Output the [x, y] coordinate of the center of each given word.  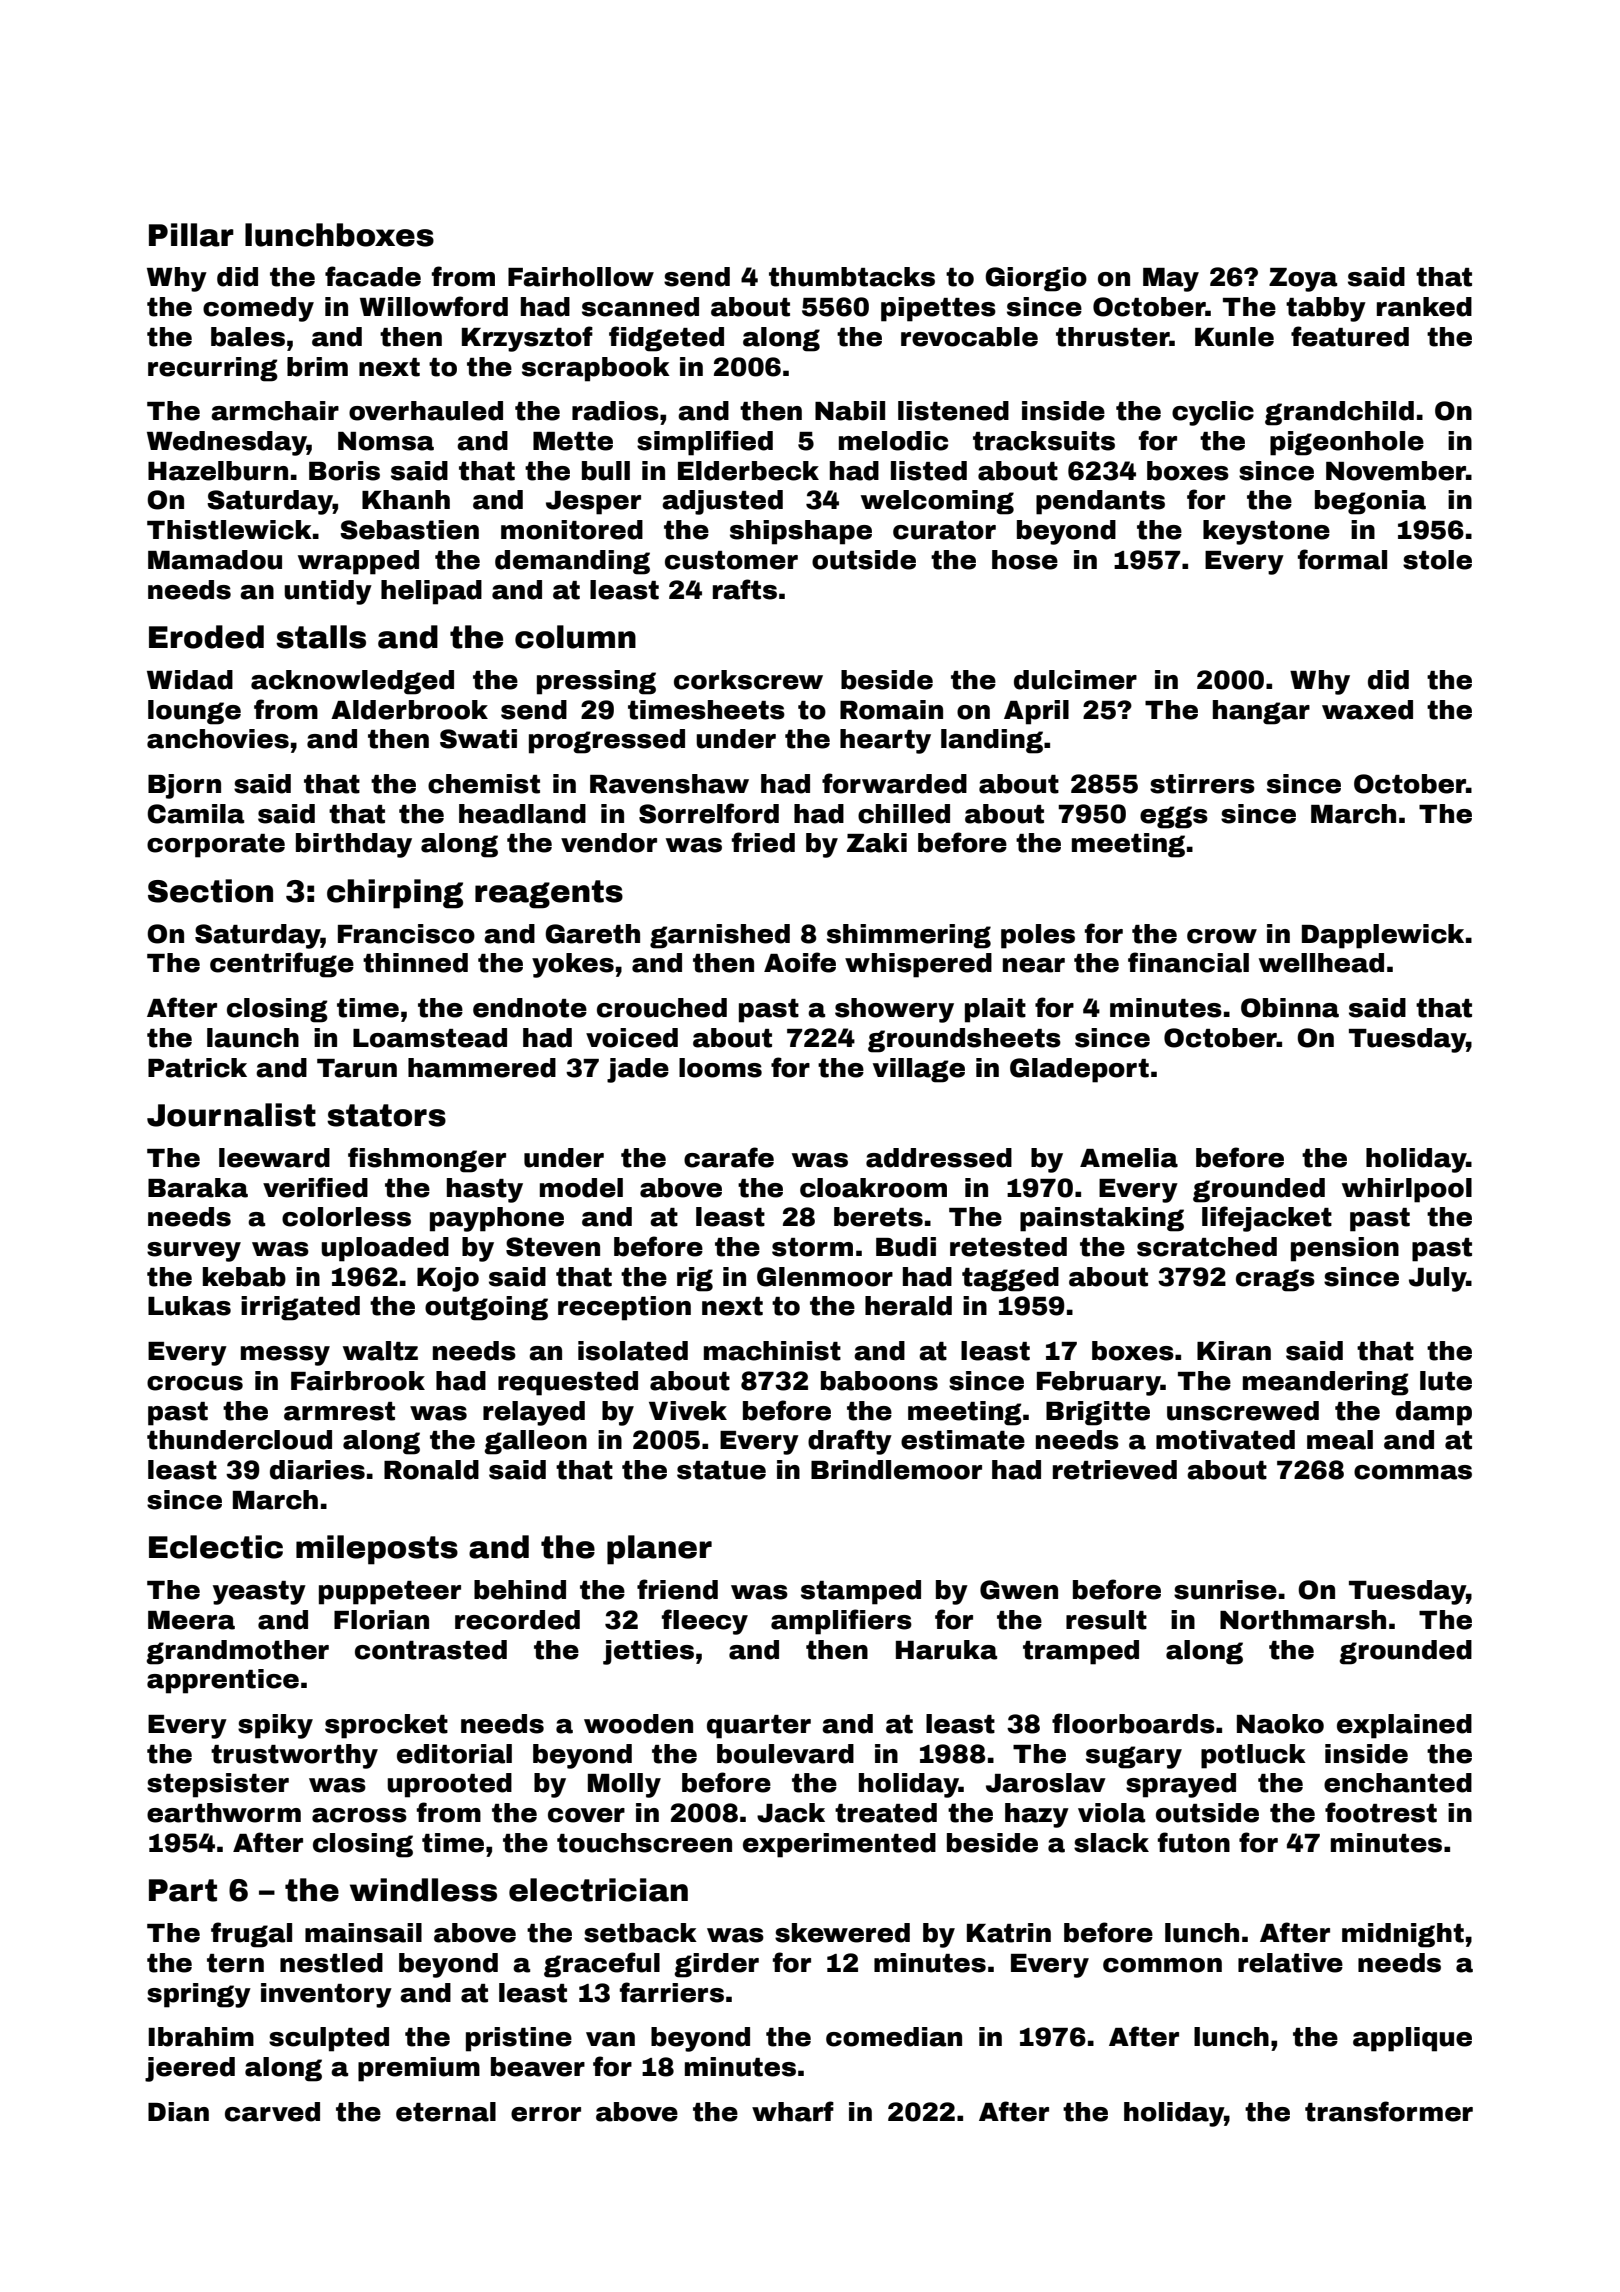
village [919, 1070]
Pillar [191, 235]
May [1171, 280]
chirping [395, 894]
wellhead [1321, 963]
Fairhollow [581, 277]
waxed [1367, 710]
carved [272, 2112]
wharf [793, 2111]
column [575, 637]
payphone [497, 1219]
